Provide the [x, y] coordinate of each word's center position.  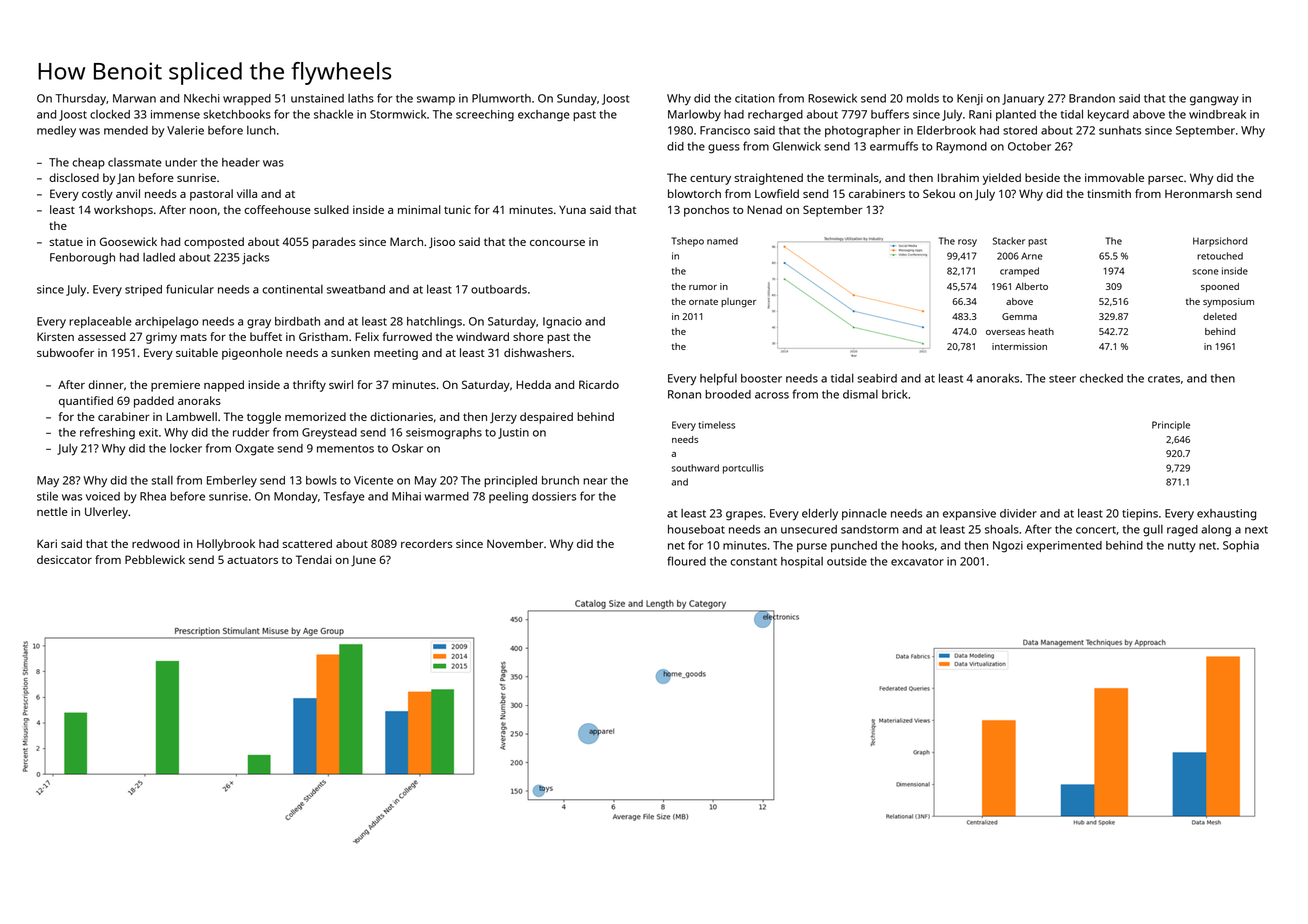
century [710, 180]
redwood [155, 543]
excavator [917, 562]
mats [194, 337]
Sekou [939, 193]
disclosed [74, 177]
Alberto [1031, 286]
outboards [499, 289]
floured [686, 561]
